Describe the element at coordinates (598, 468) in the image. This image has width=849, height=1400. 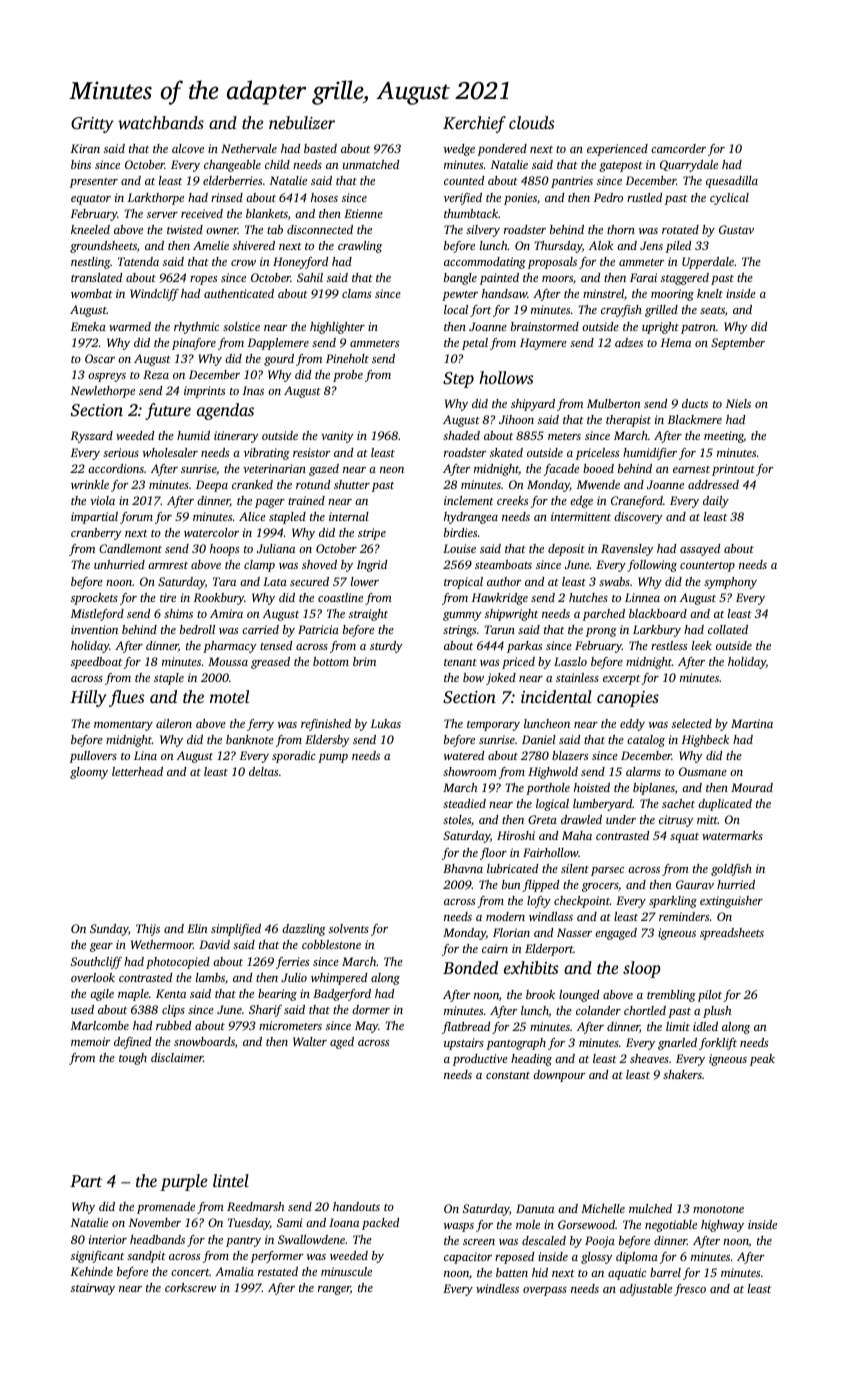
I see `booed` at that location.
